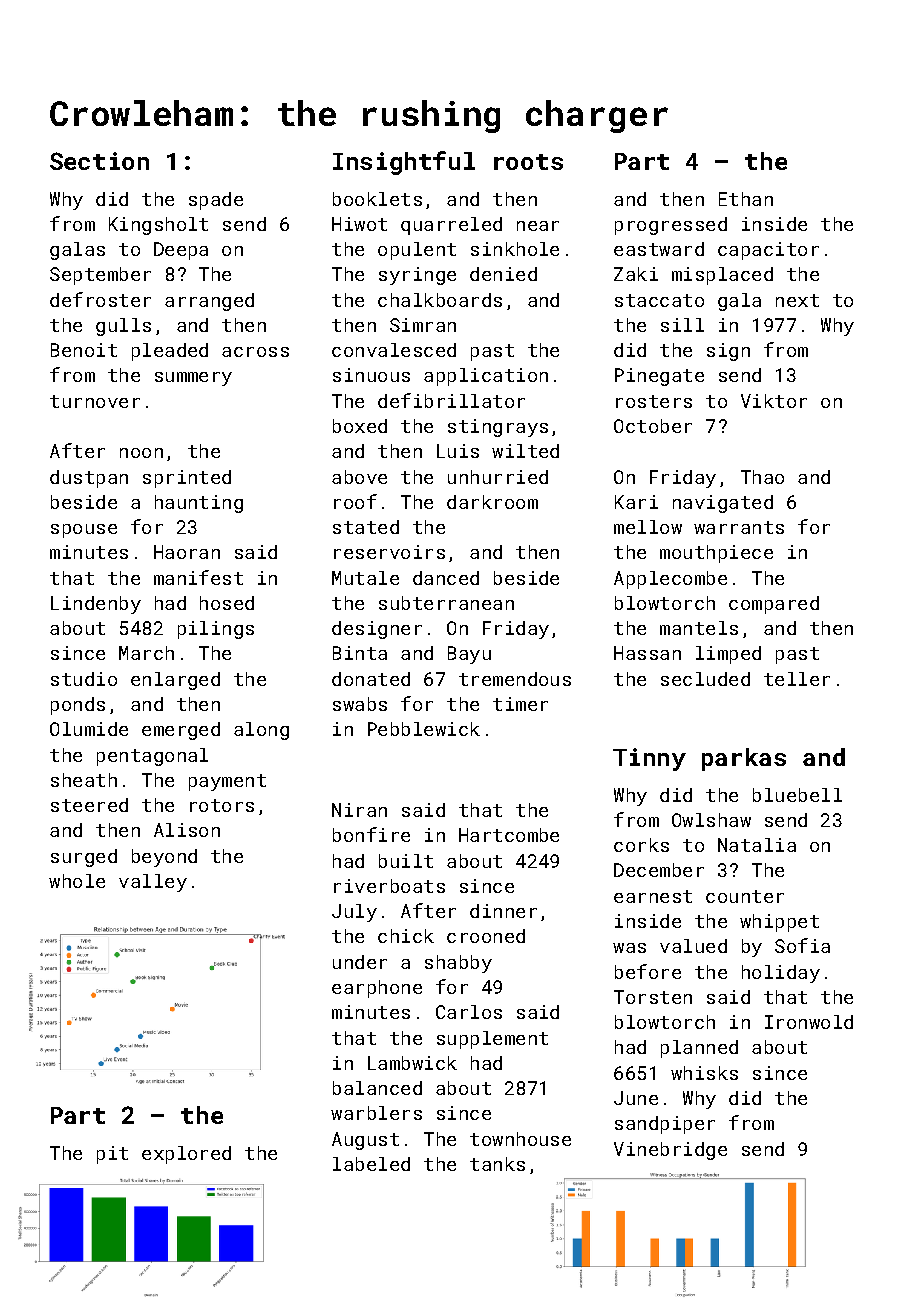  Describe the element at coordinates (797, 300) in the screenshot. I see `next` at that location.
